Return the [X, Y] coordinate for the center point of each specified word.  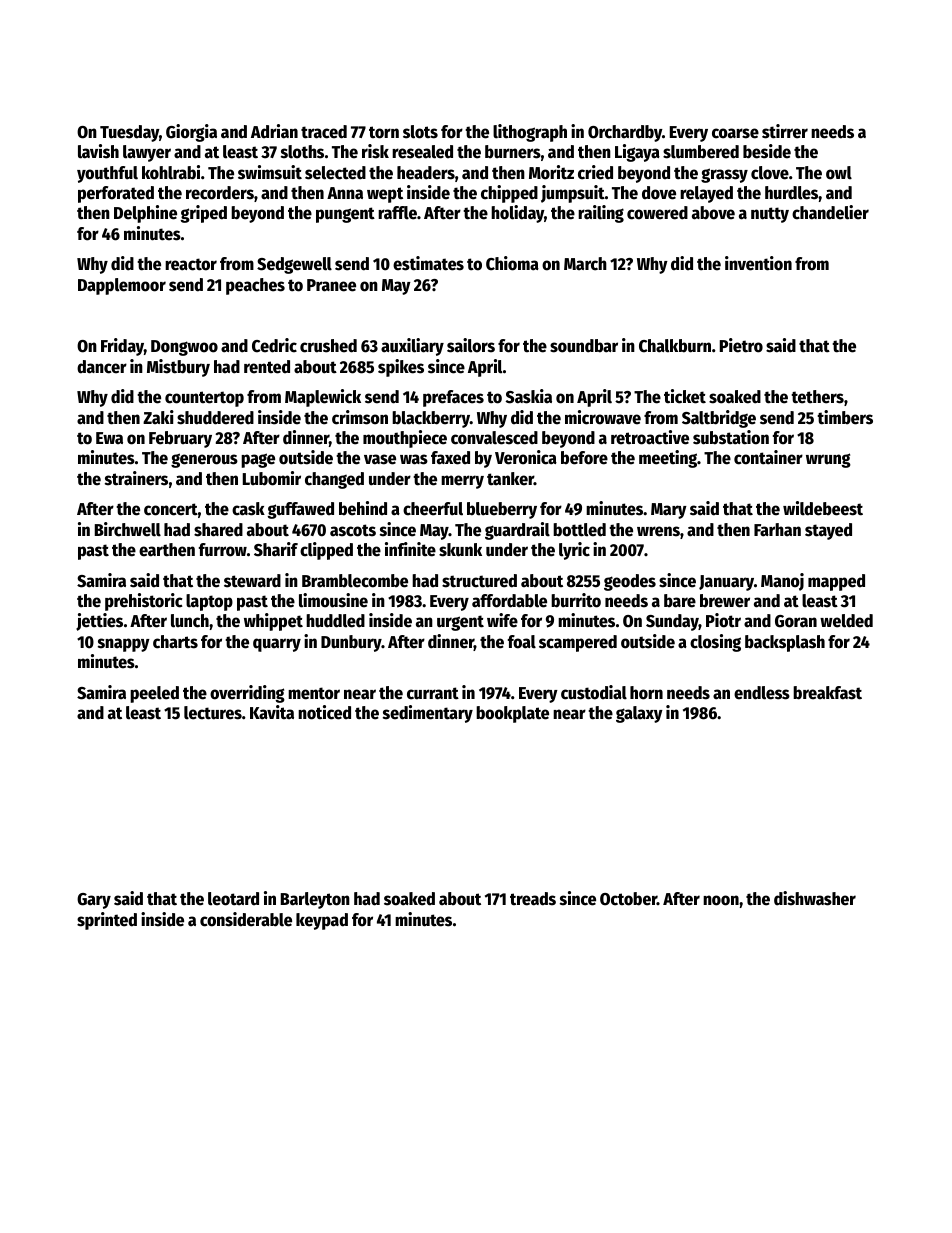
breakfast [827, 693]
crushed [328, 346]
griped [203, 214]
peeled [154, 694]
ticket [685, 396]
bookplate [512, 714]
